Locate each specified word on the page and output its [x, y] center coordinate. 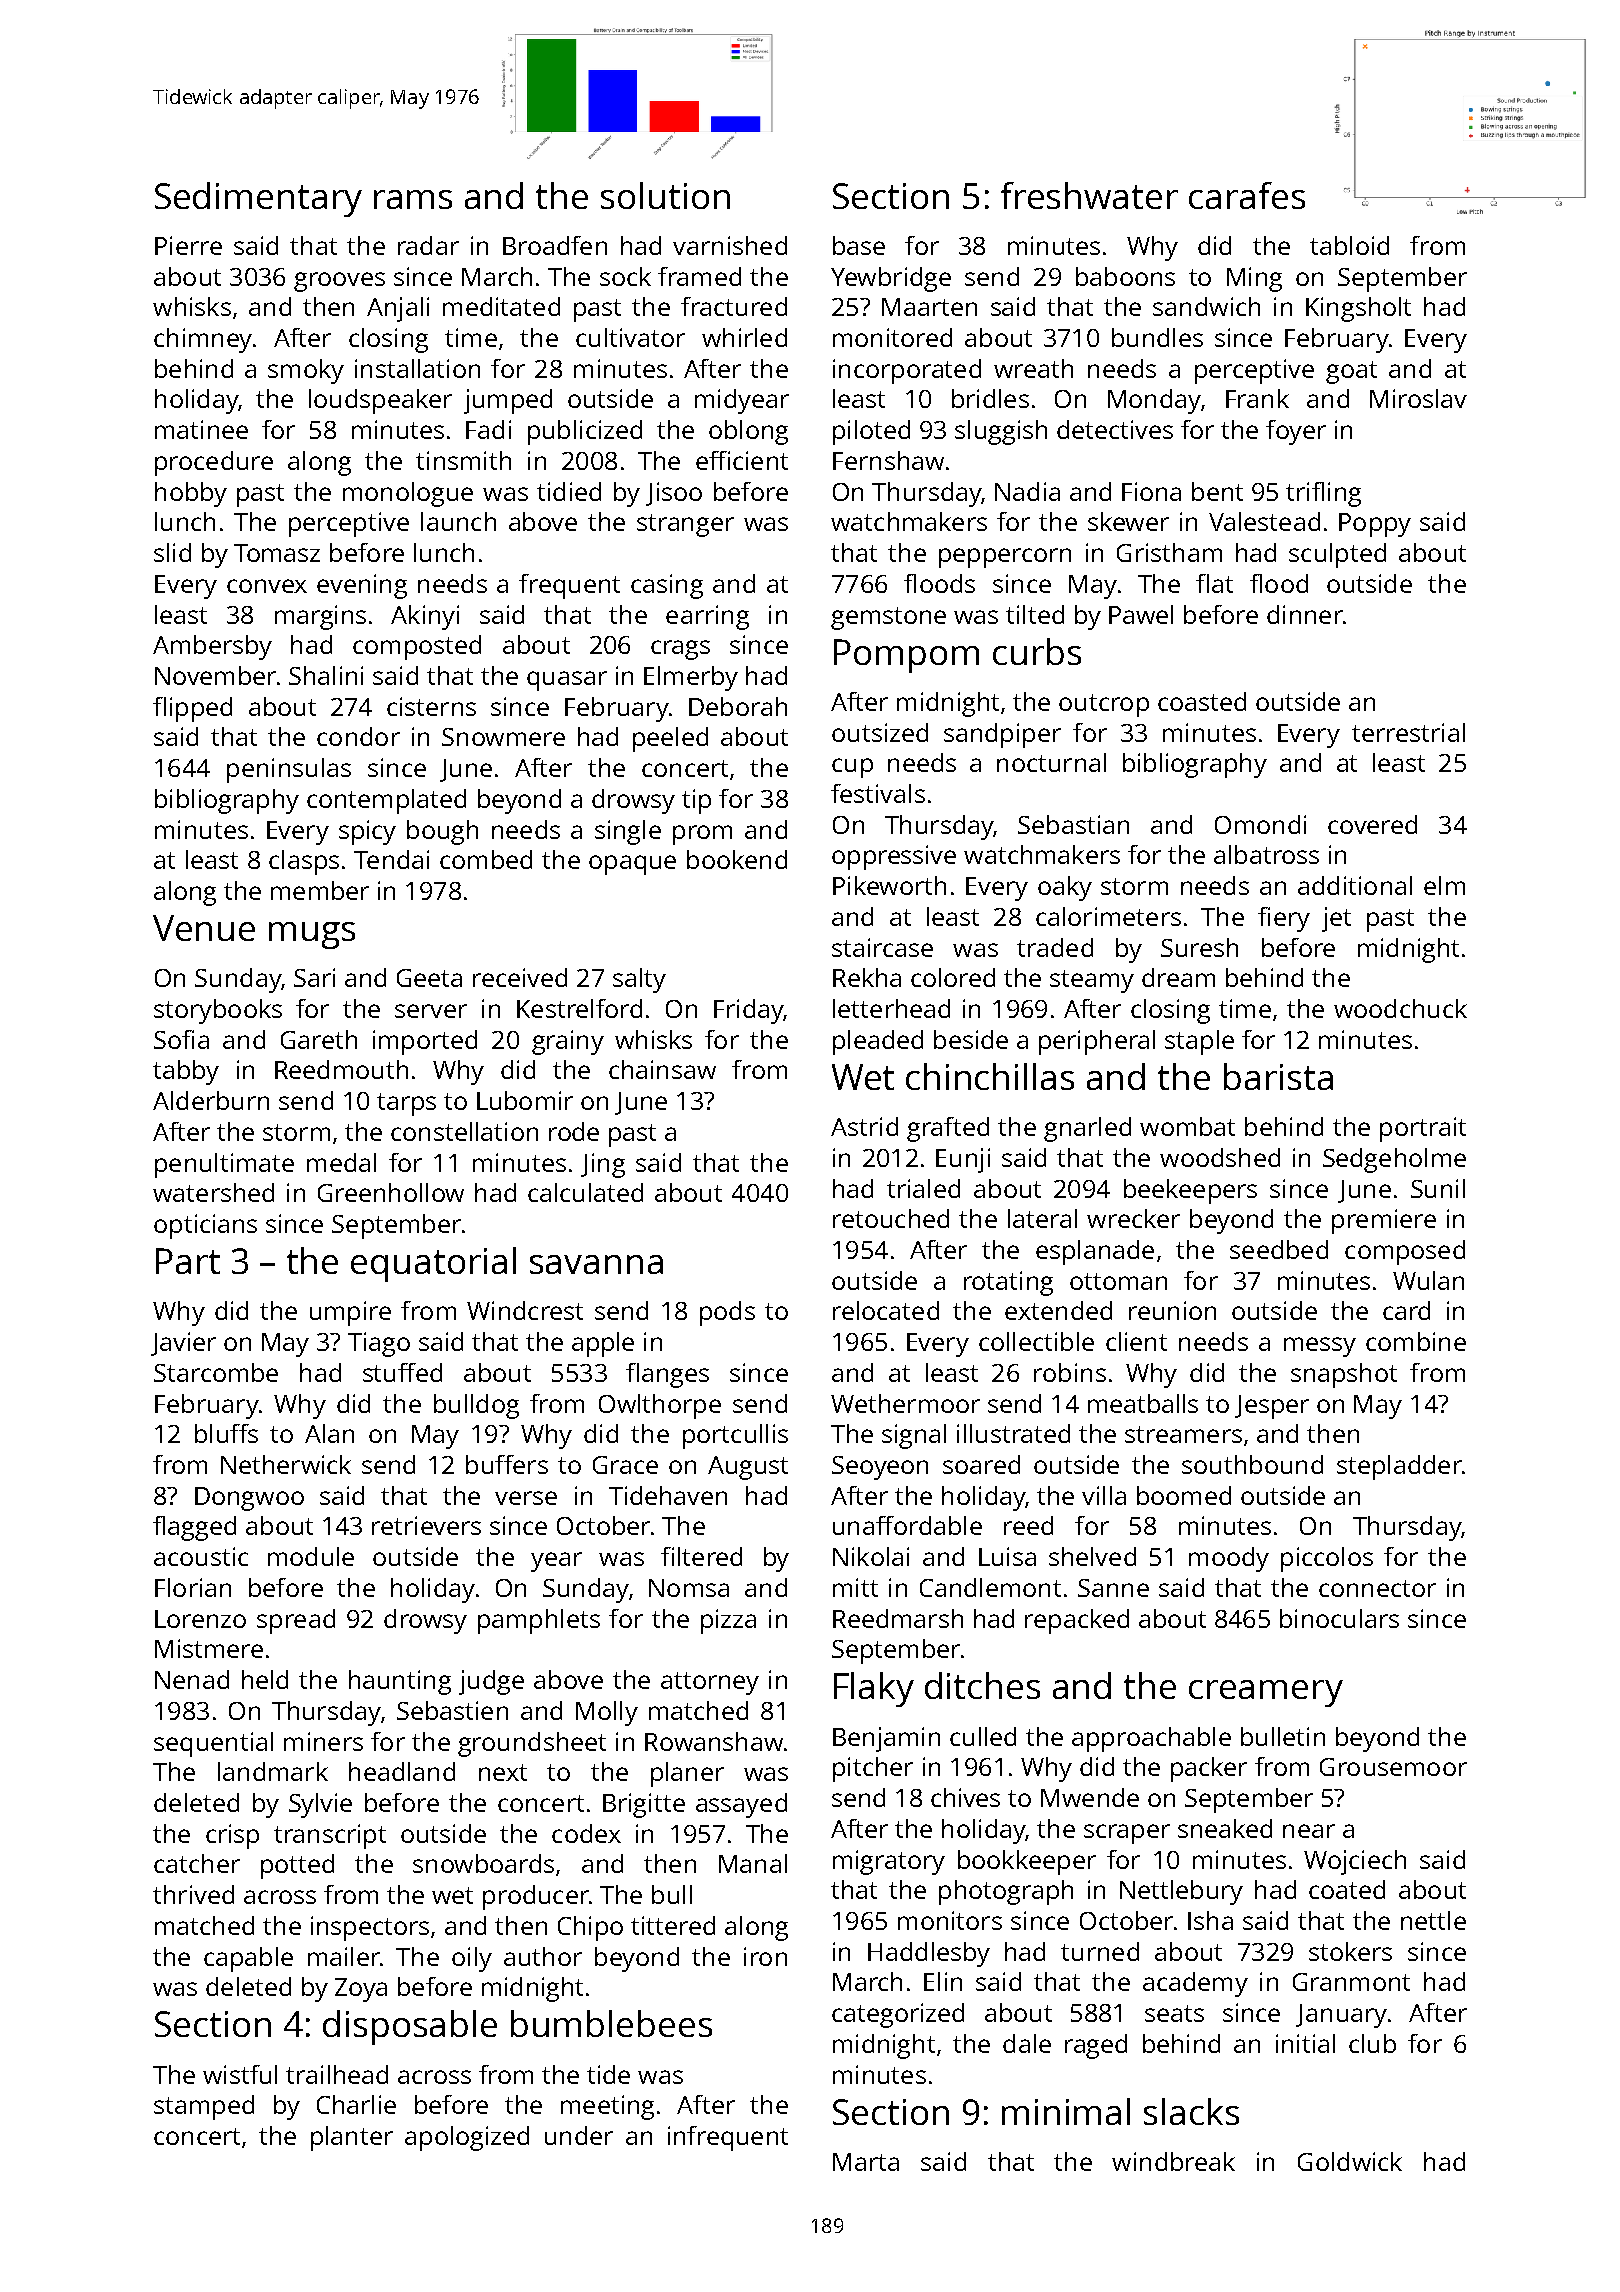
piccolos [1327, 1559]
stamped [204, 2107]
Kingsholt [1358, 309]
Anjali [398, 309]
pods [727, 1313]
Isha [1210, 1920]
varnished [730, 245]
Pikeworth [889, 885]
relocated [886, 1310]
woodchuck [1400, 1008]
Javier [183, 1344]
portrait [1423, 1129]
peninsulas [289, 770]
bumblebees [611, 2023]
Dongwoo [249, 1499]
